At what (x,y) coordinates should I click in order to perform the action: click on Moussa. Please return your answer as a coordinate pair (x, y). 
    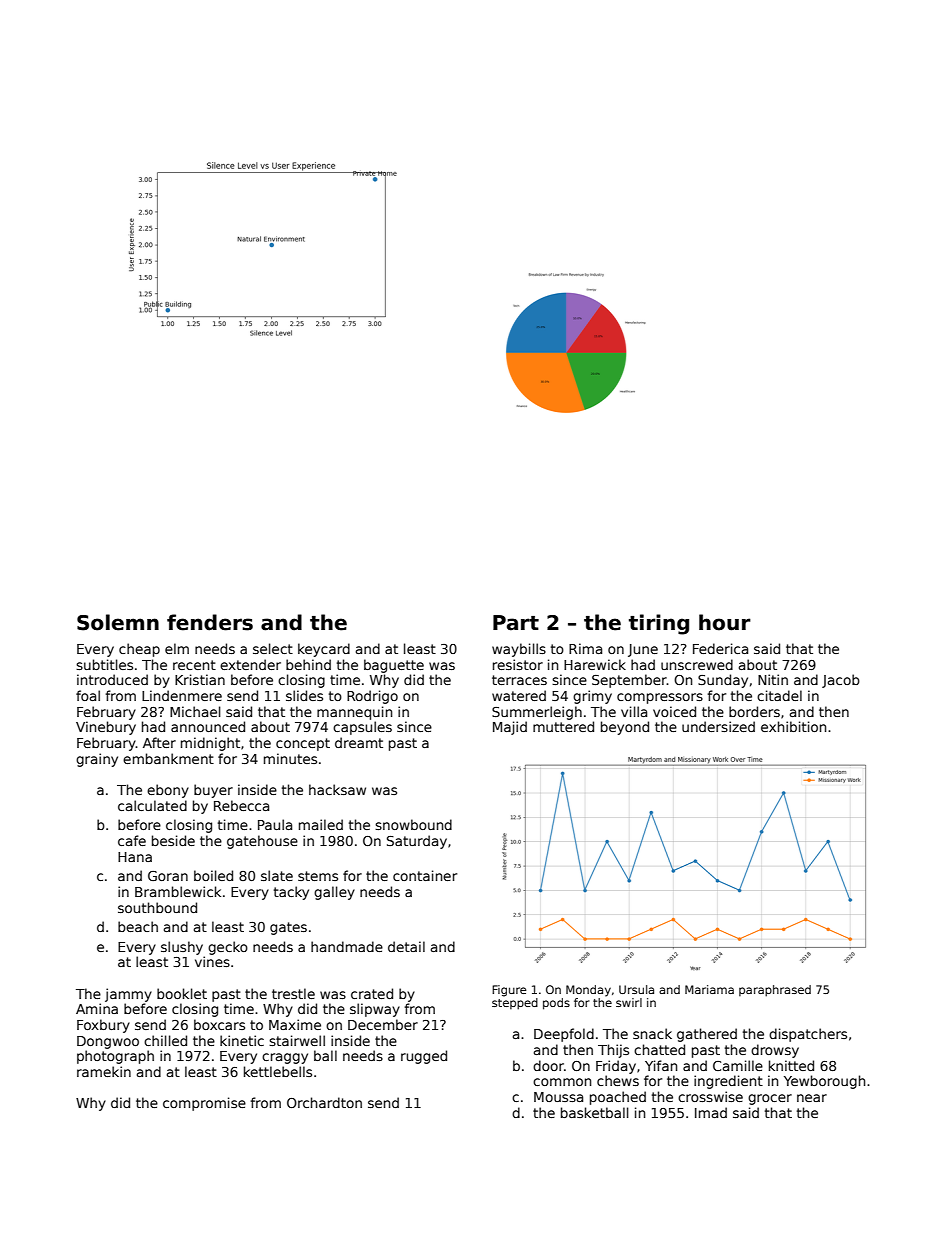
    Looking at the image, I should click on (558, 1097).
